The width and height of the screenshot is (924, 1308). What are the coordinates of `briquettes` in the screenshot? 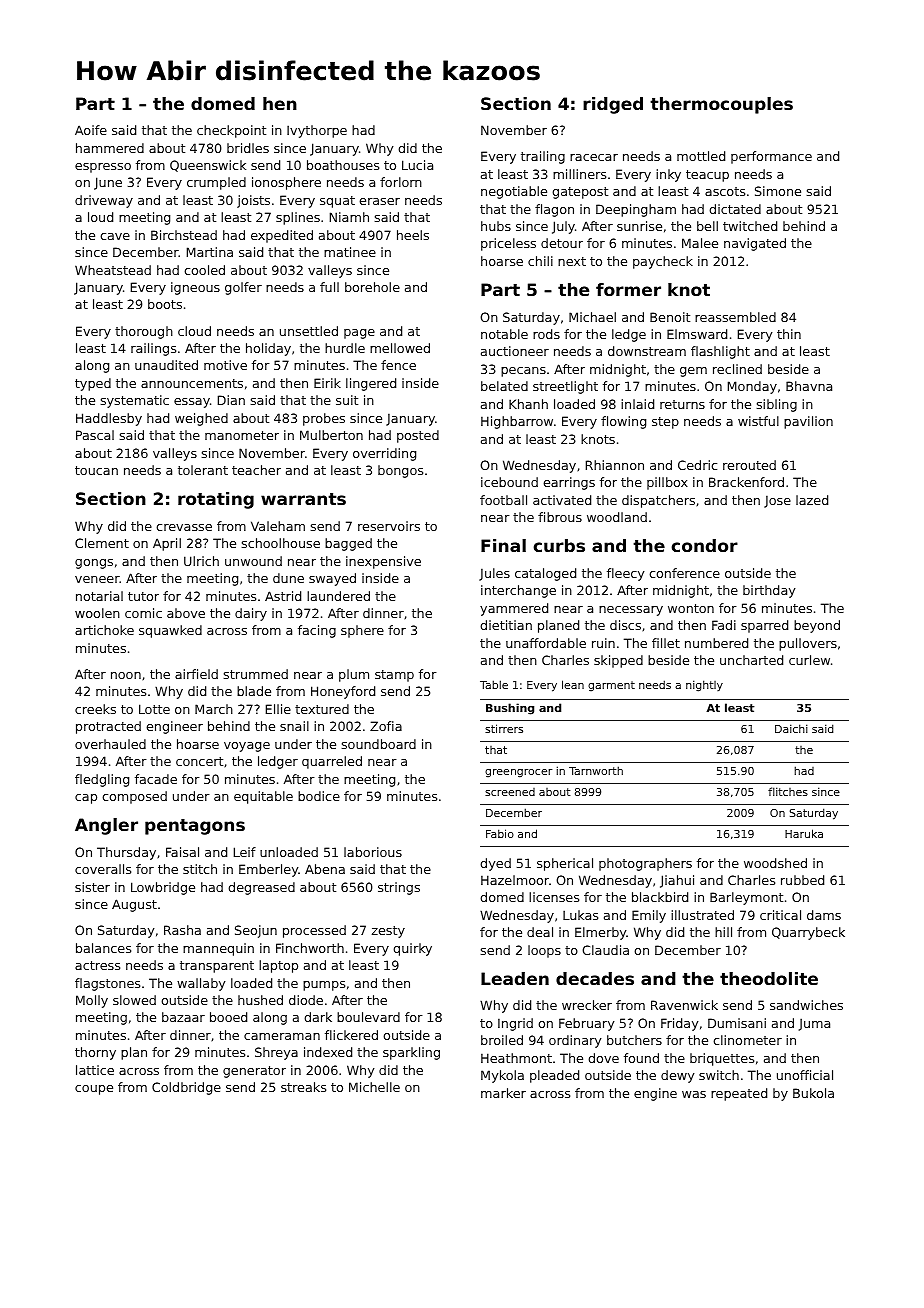 It's located at (722, 1059).
